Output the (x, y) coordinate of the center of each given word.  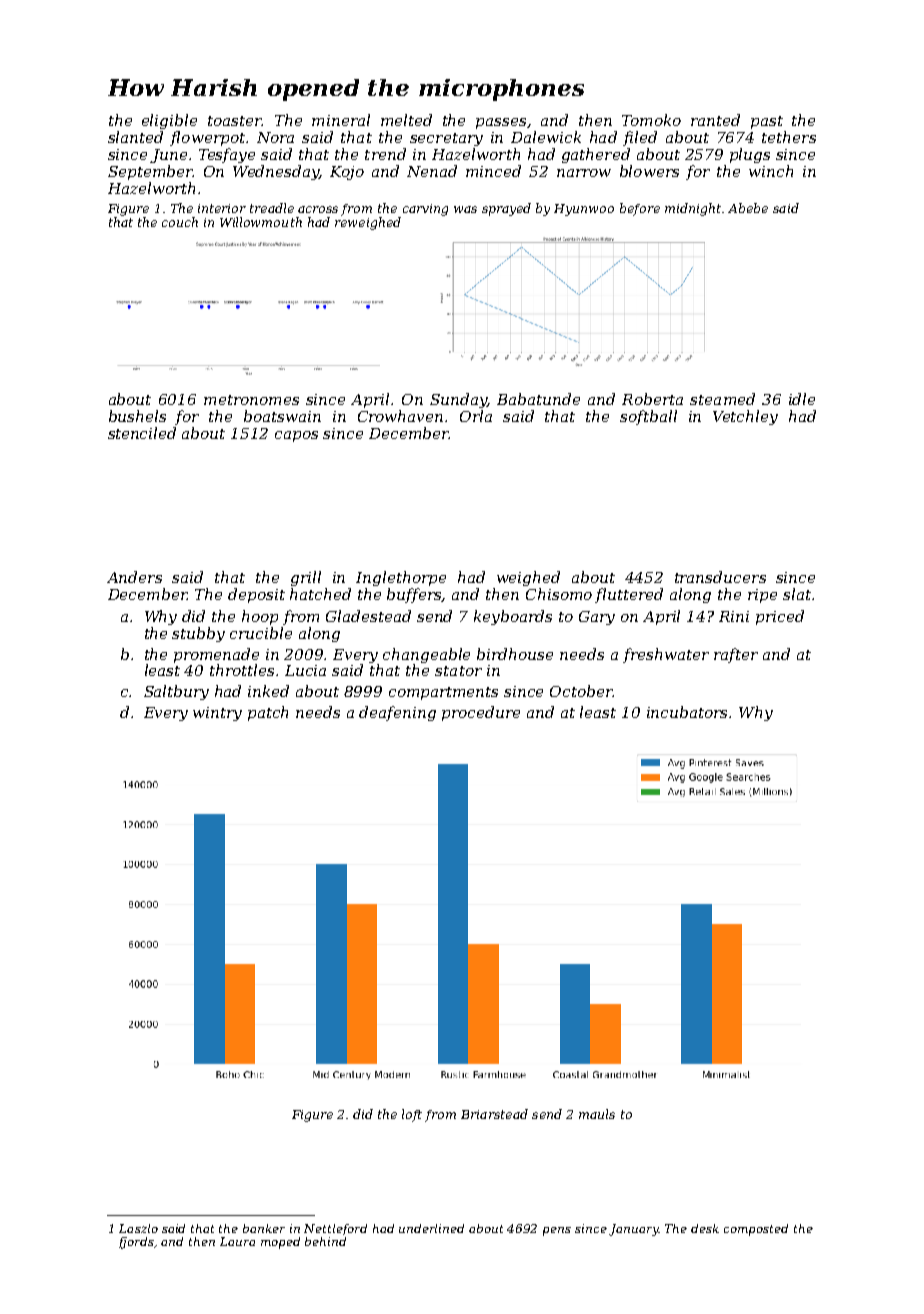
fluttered (629, 595)
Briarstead (494, 1114)
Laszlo (138, 1228)
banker (264, 1228)
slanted (135, 137)
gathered (596, 155)
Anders (134, 577)
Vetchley (745, 417)
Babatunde (538, 399)
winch (771, 171)
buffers (414, 595)
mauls (597, 1114)
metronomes (251, 400)
